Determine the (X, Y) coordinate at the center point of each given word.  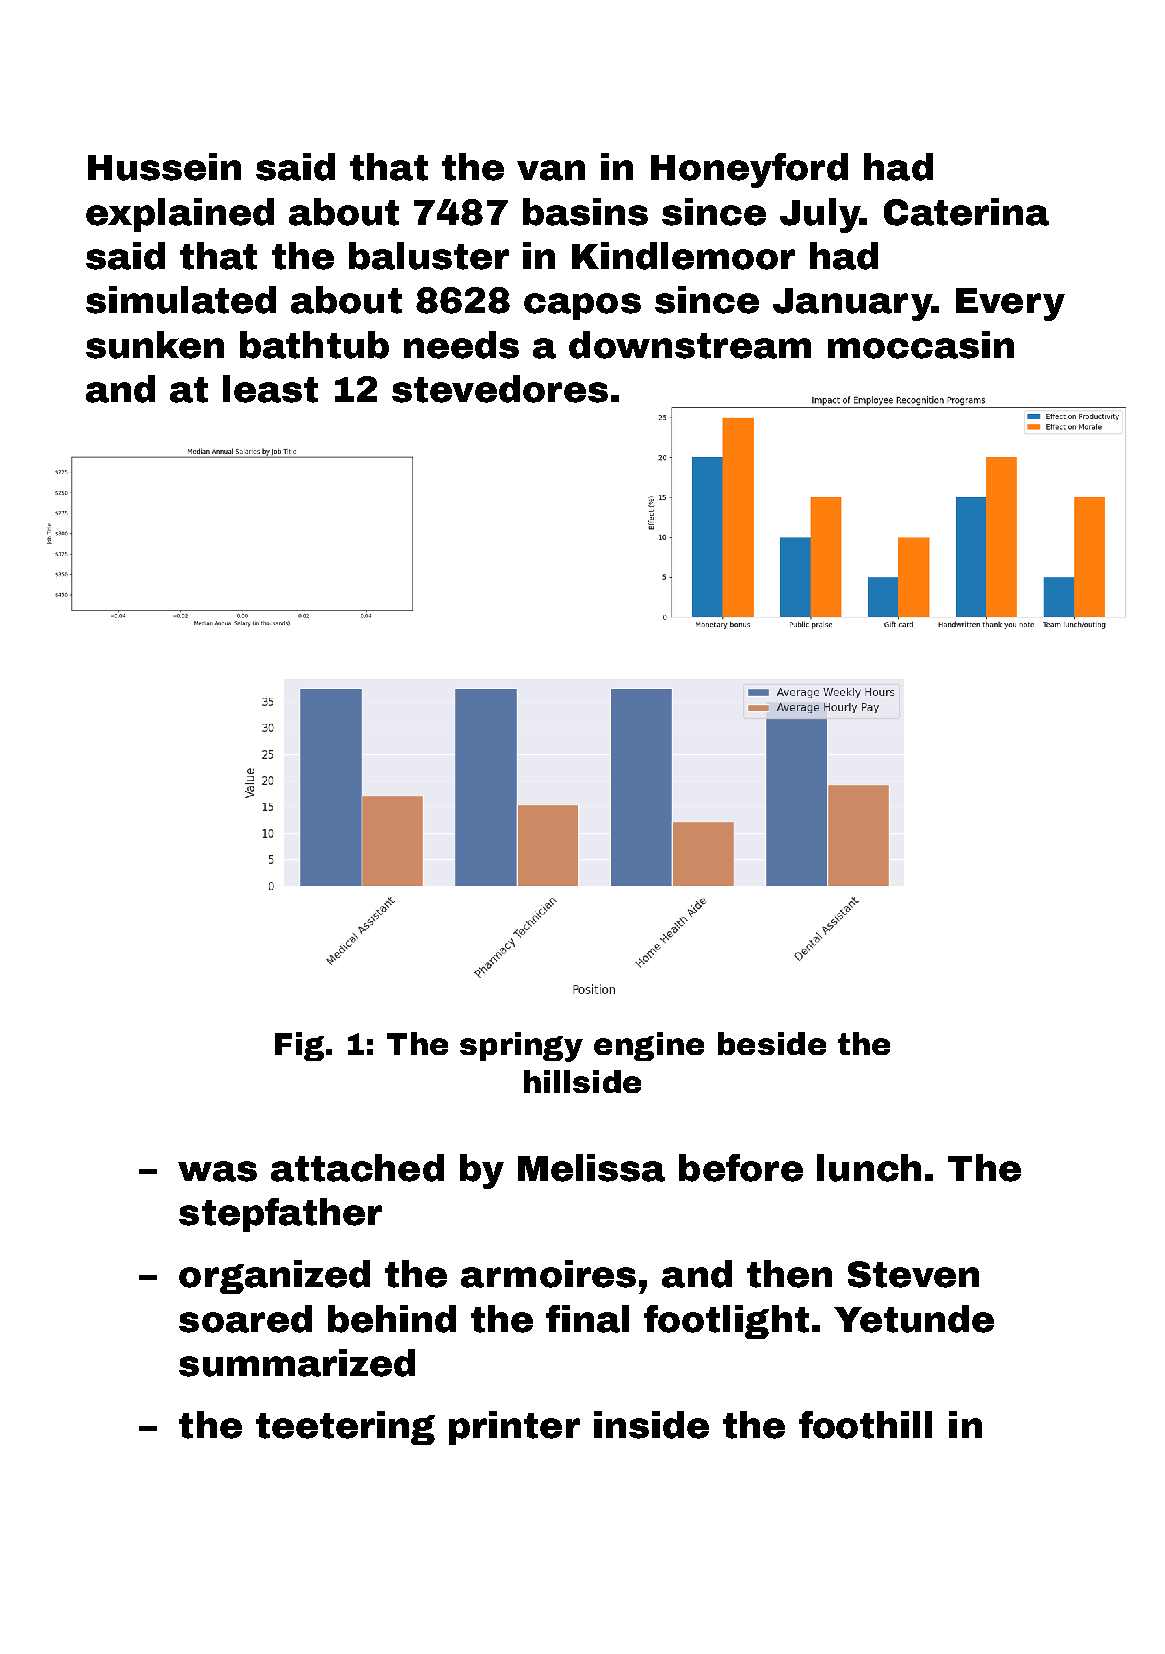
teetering (345, 1428)
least (270, 389)
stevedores (500, 389)
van (551, 170)
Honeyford (749, 170)
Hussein (164, 167)
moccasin (921, 345)
